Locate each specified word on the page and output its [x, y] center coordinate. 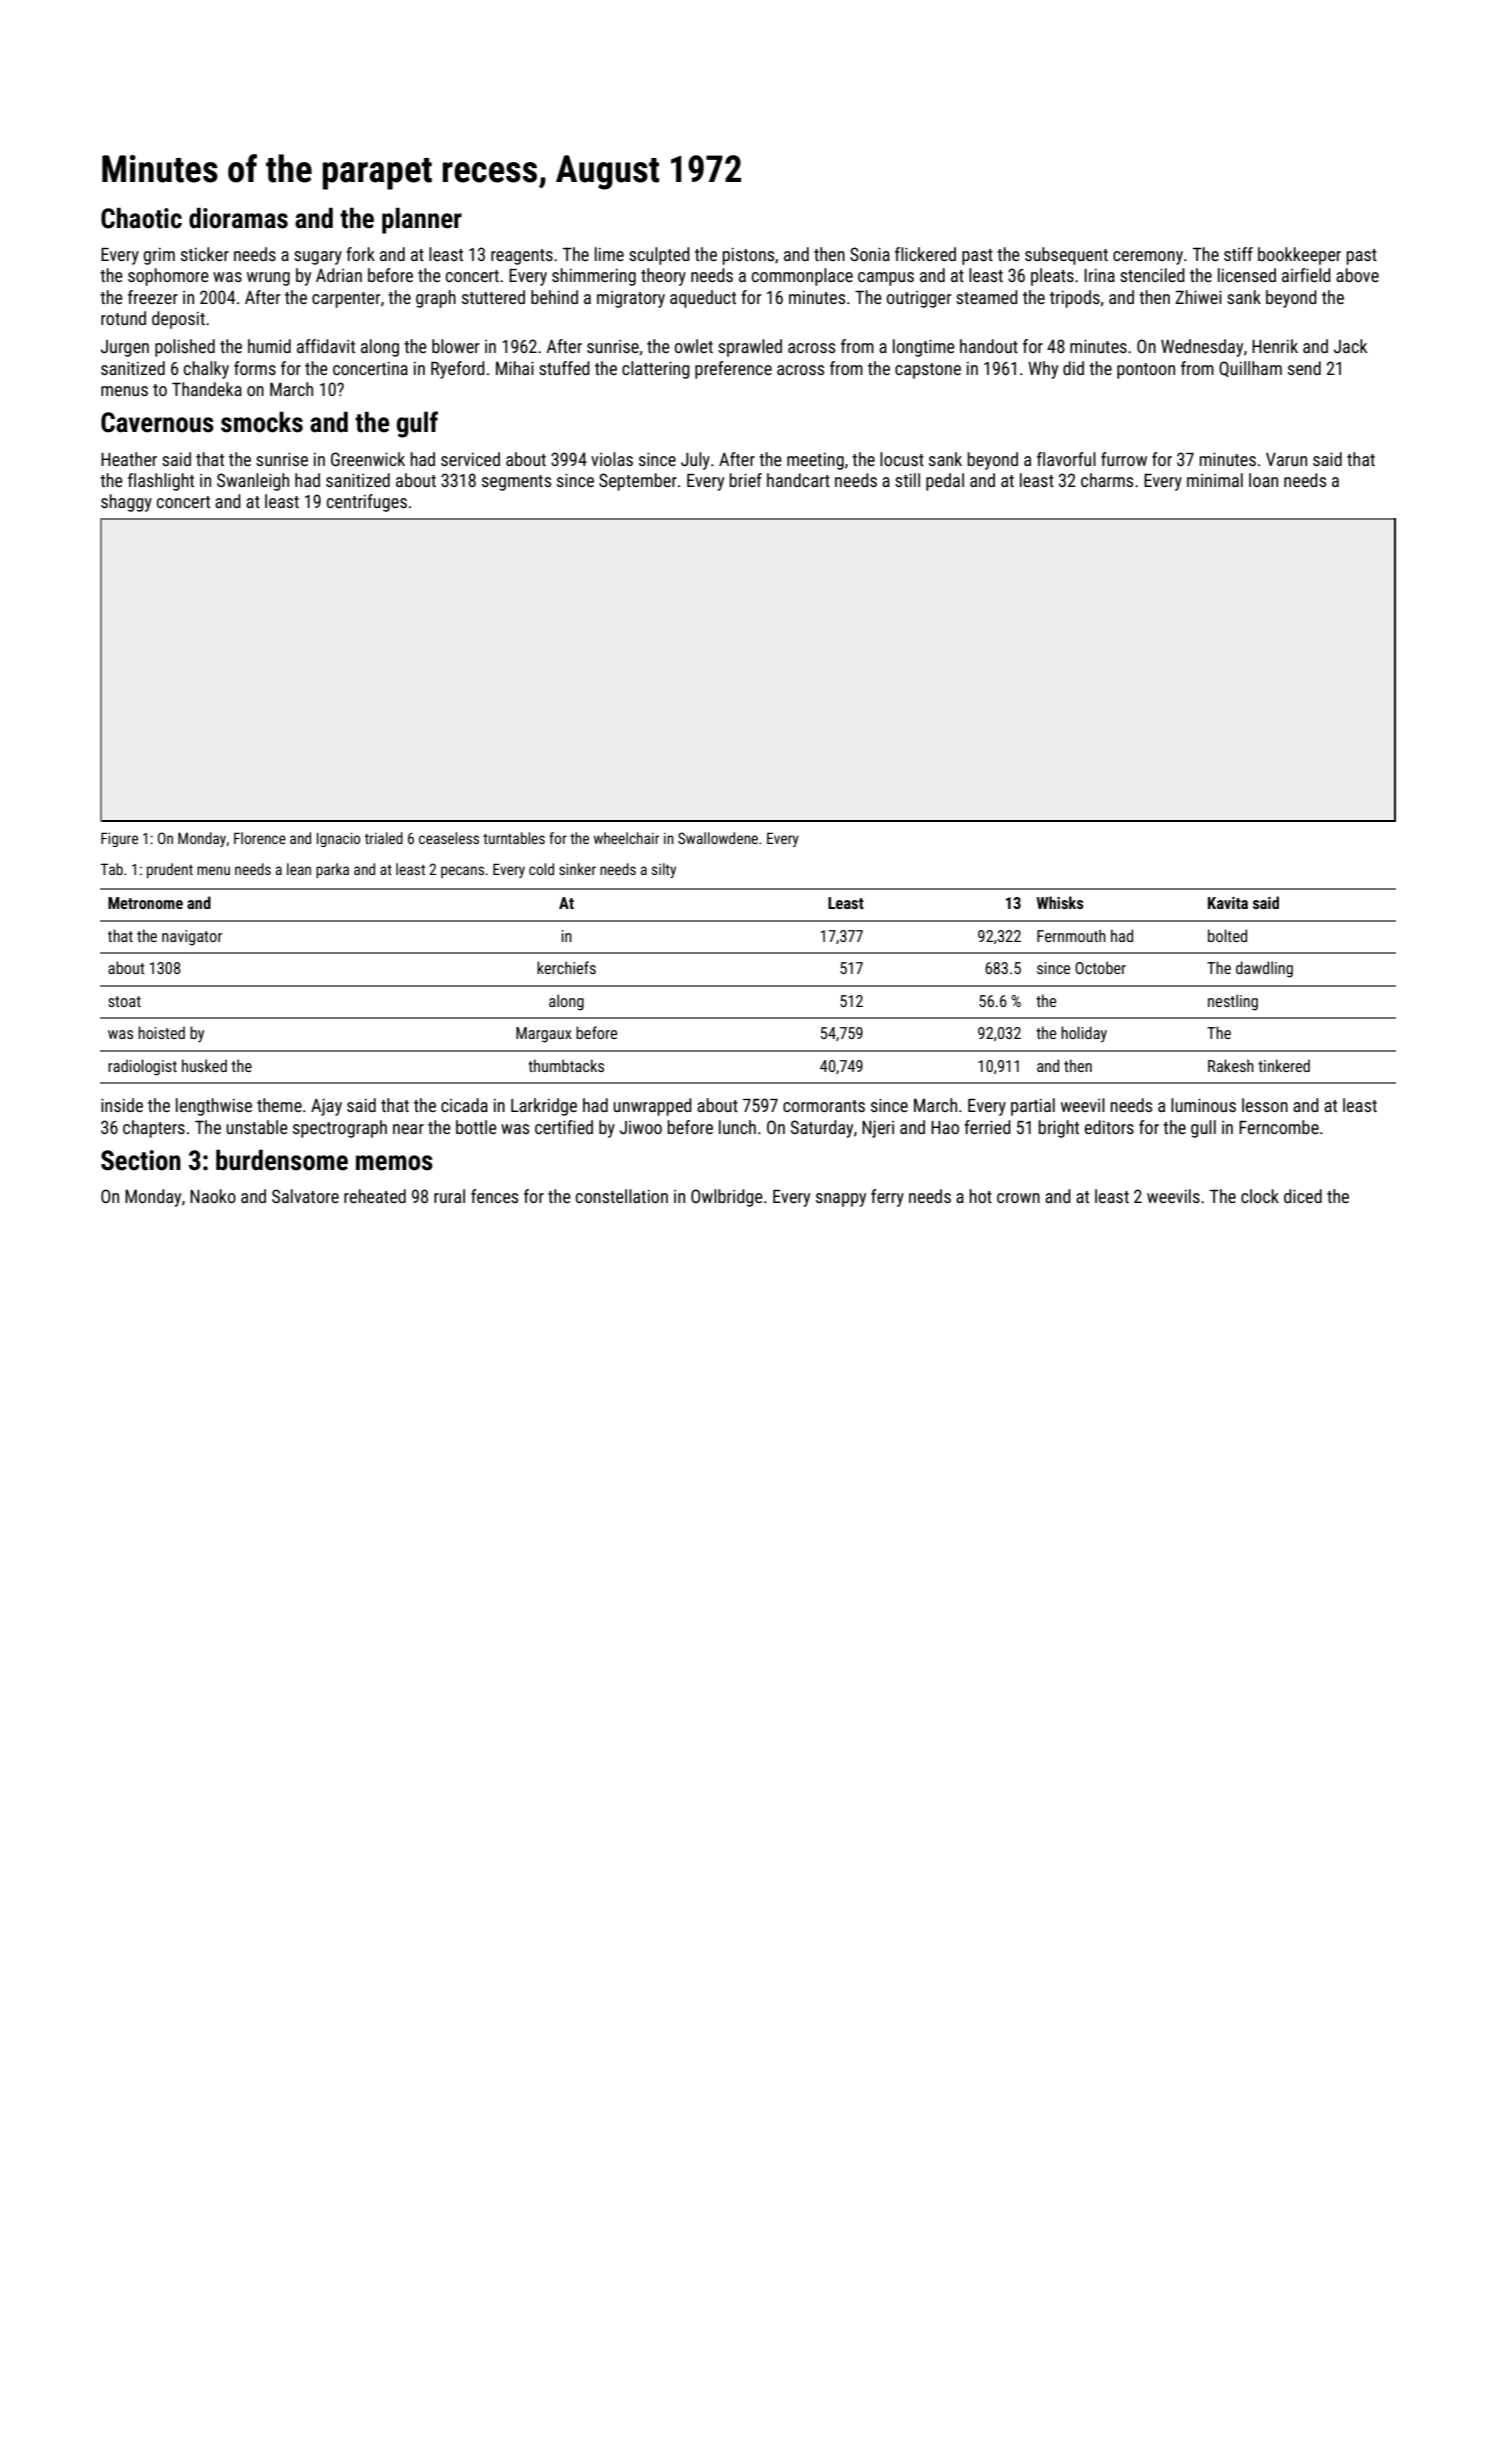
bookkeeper [1299, 256]
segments [516, 483]
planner [422, 220]
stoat [124, 1001]
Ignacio [338, 839]
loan [1263, 480]
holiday [1084, 1034]
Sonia [870, 254]
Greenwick [368, 459]
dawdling [1264, 969]
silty [664, 870]
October [1100, 967]
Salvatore [305, 1196]
